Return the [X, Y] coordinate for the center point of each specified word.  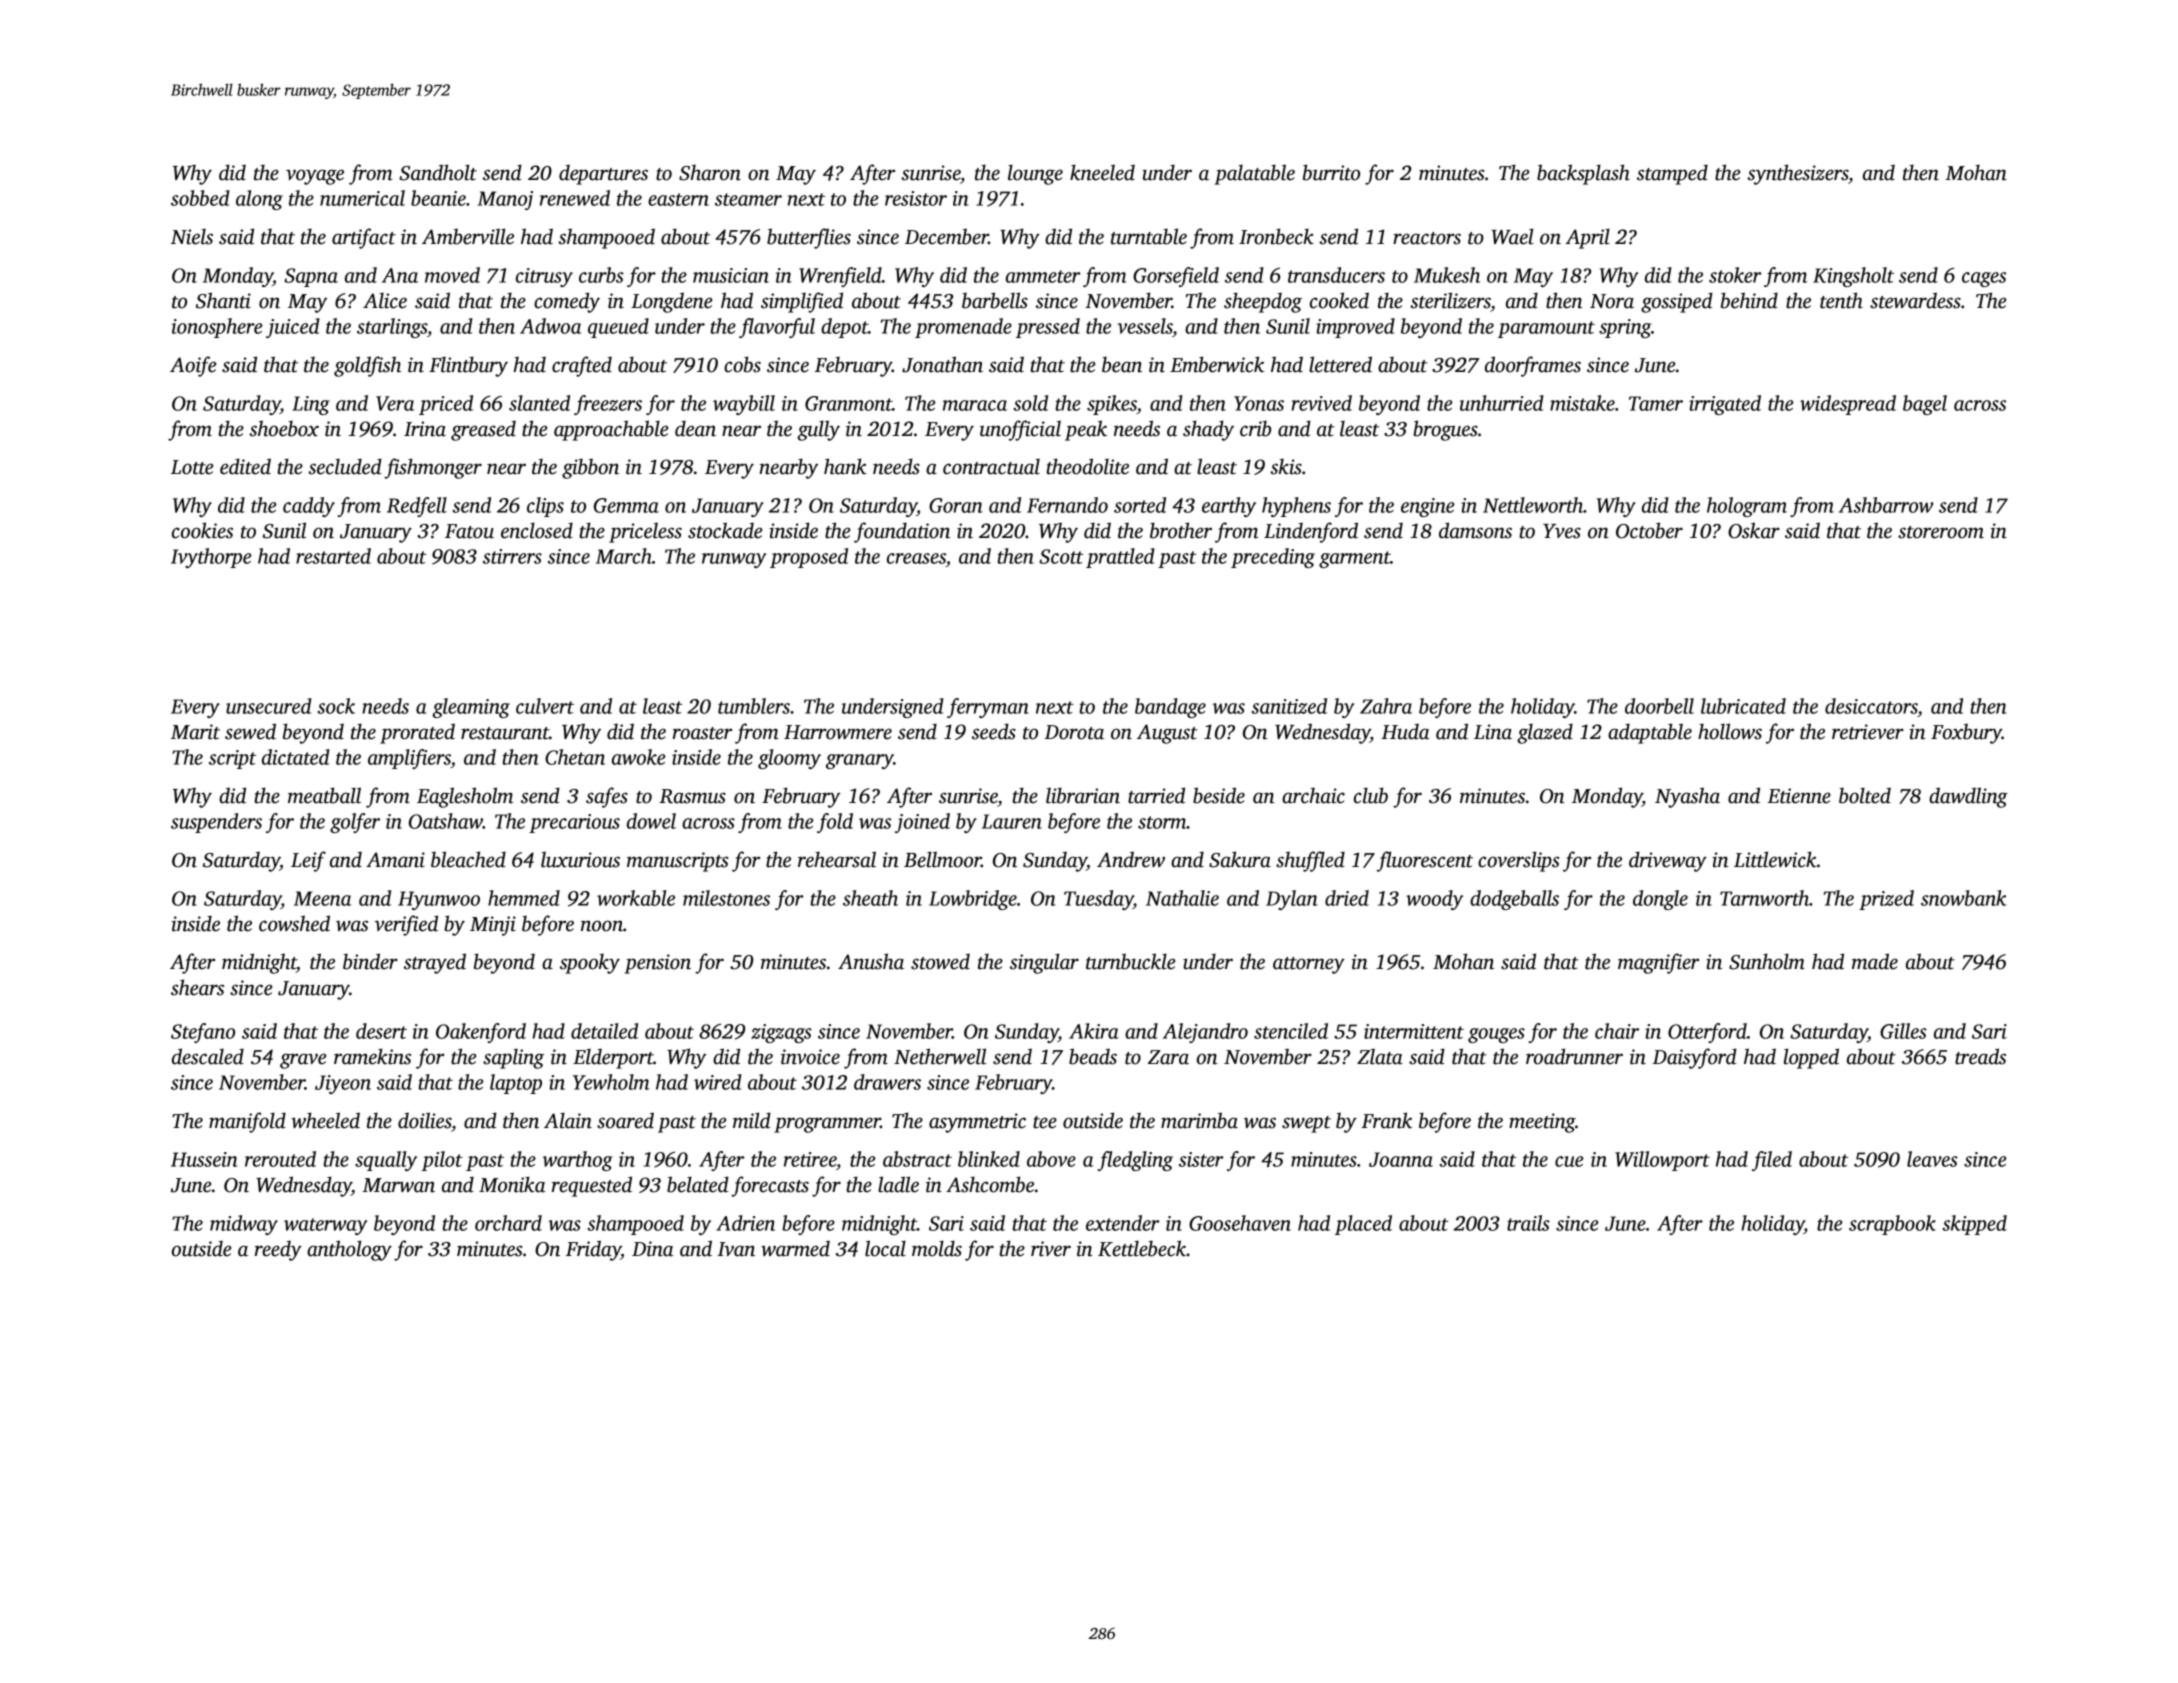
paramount [1546, 329]
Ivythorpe [211, 558]
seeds [994, 731]
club [1371, 795]
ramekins [372, 1056]
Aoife [193, 366]
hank [845, 466]
